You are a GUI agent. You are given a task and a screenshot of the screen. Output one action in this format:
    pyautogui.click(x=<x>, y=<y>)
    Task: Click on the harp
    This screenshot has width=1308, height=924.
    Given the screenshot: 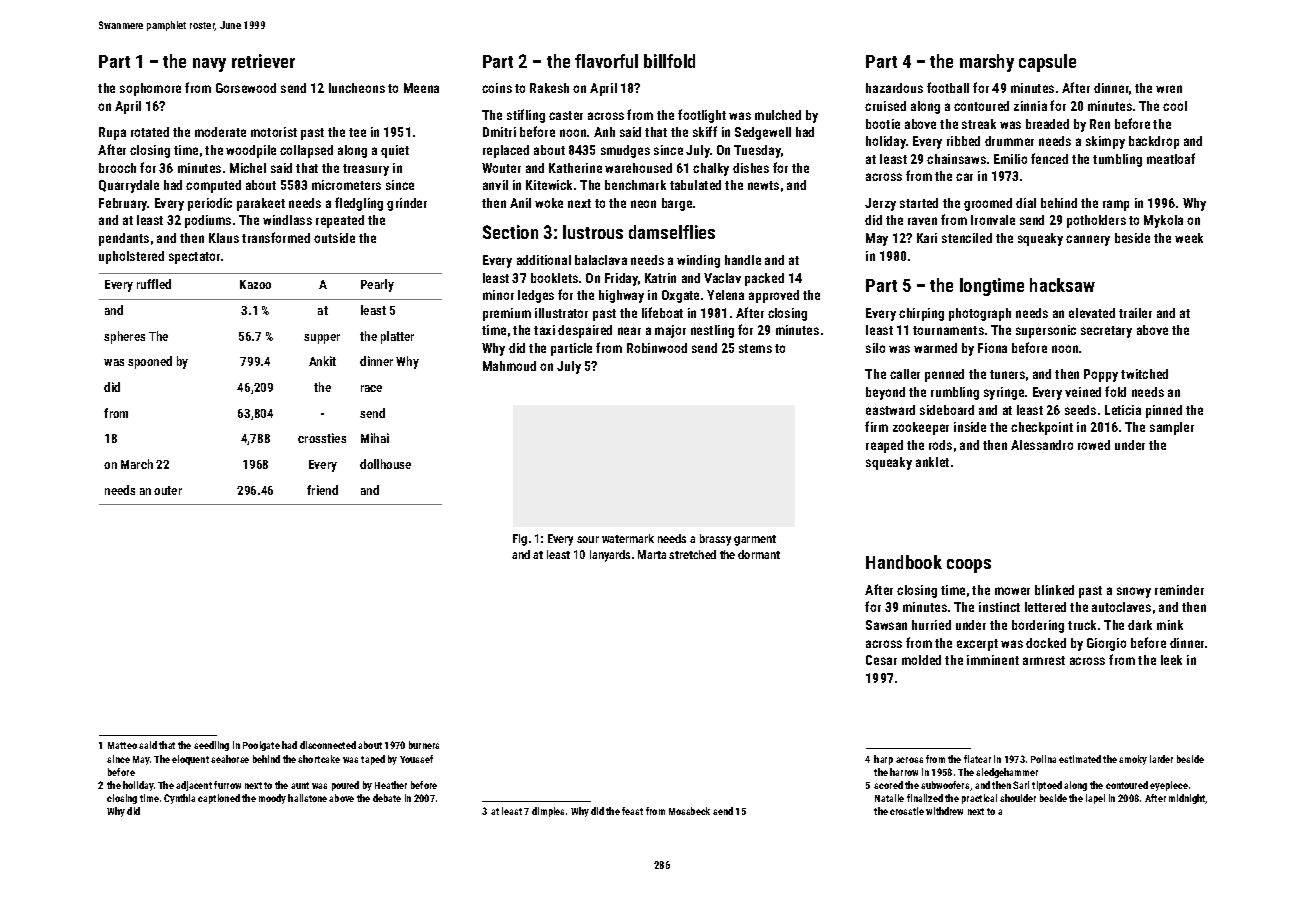 What is the action you would take?
    pyautogui.click(x=883, y=760)
